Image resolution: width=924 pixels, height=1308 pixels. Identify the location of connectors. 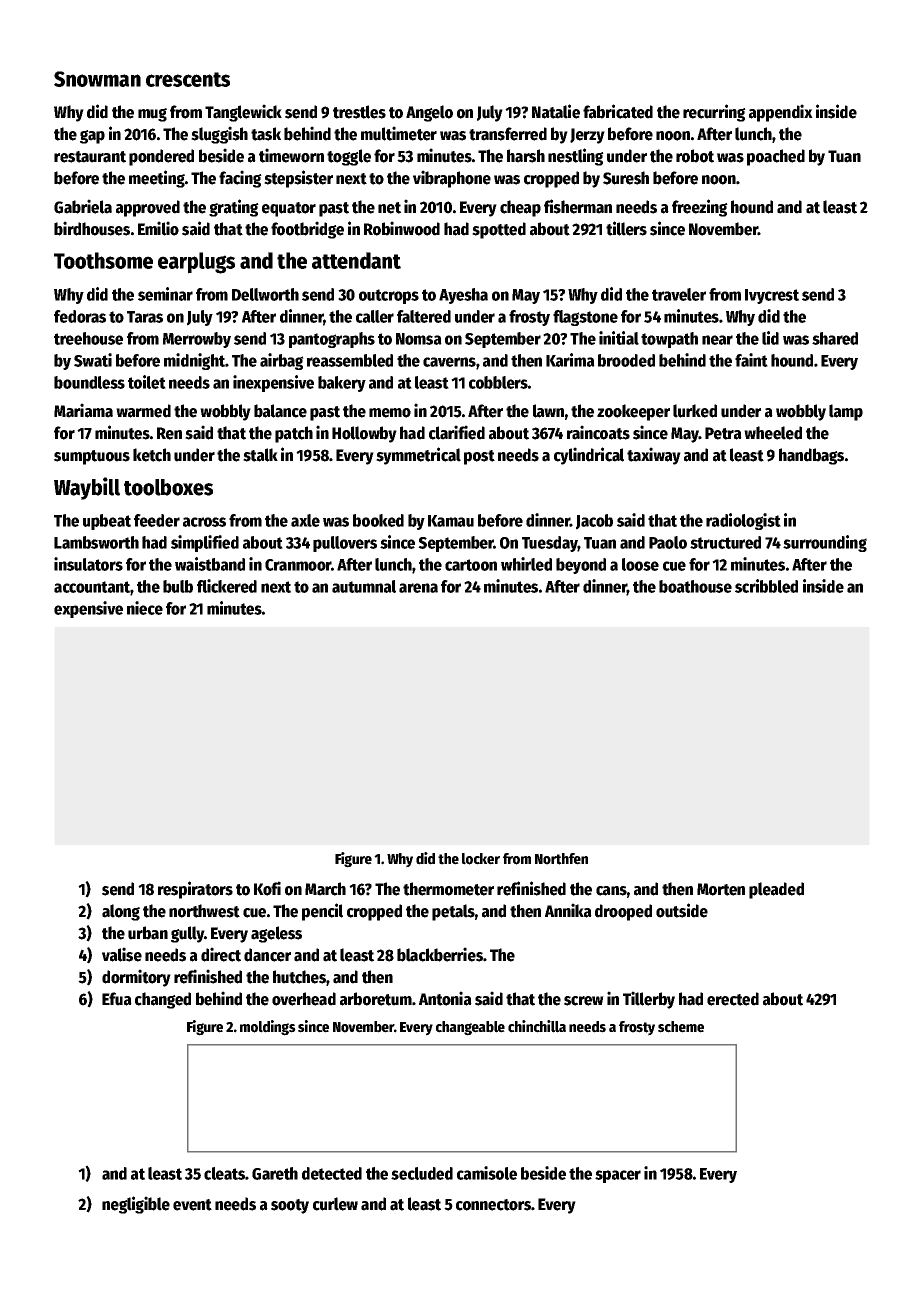
(493, 1205).
